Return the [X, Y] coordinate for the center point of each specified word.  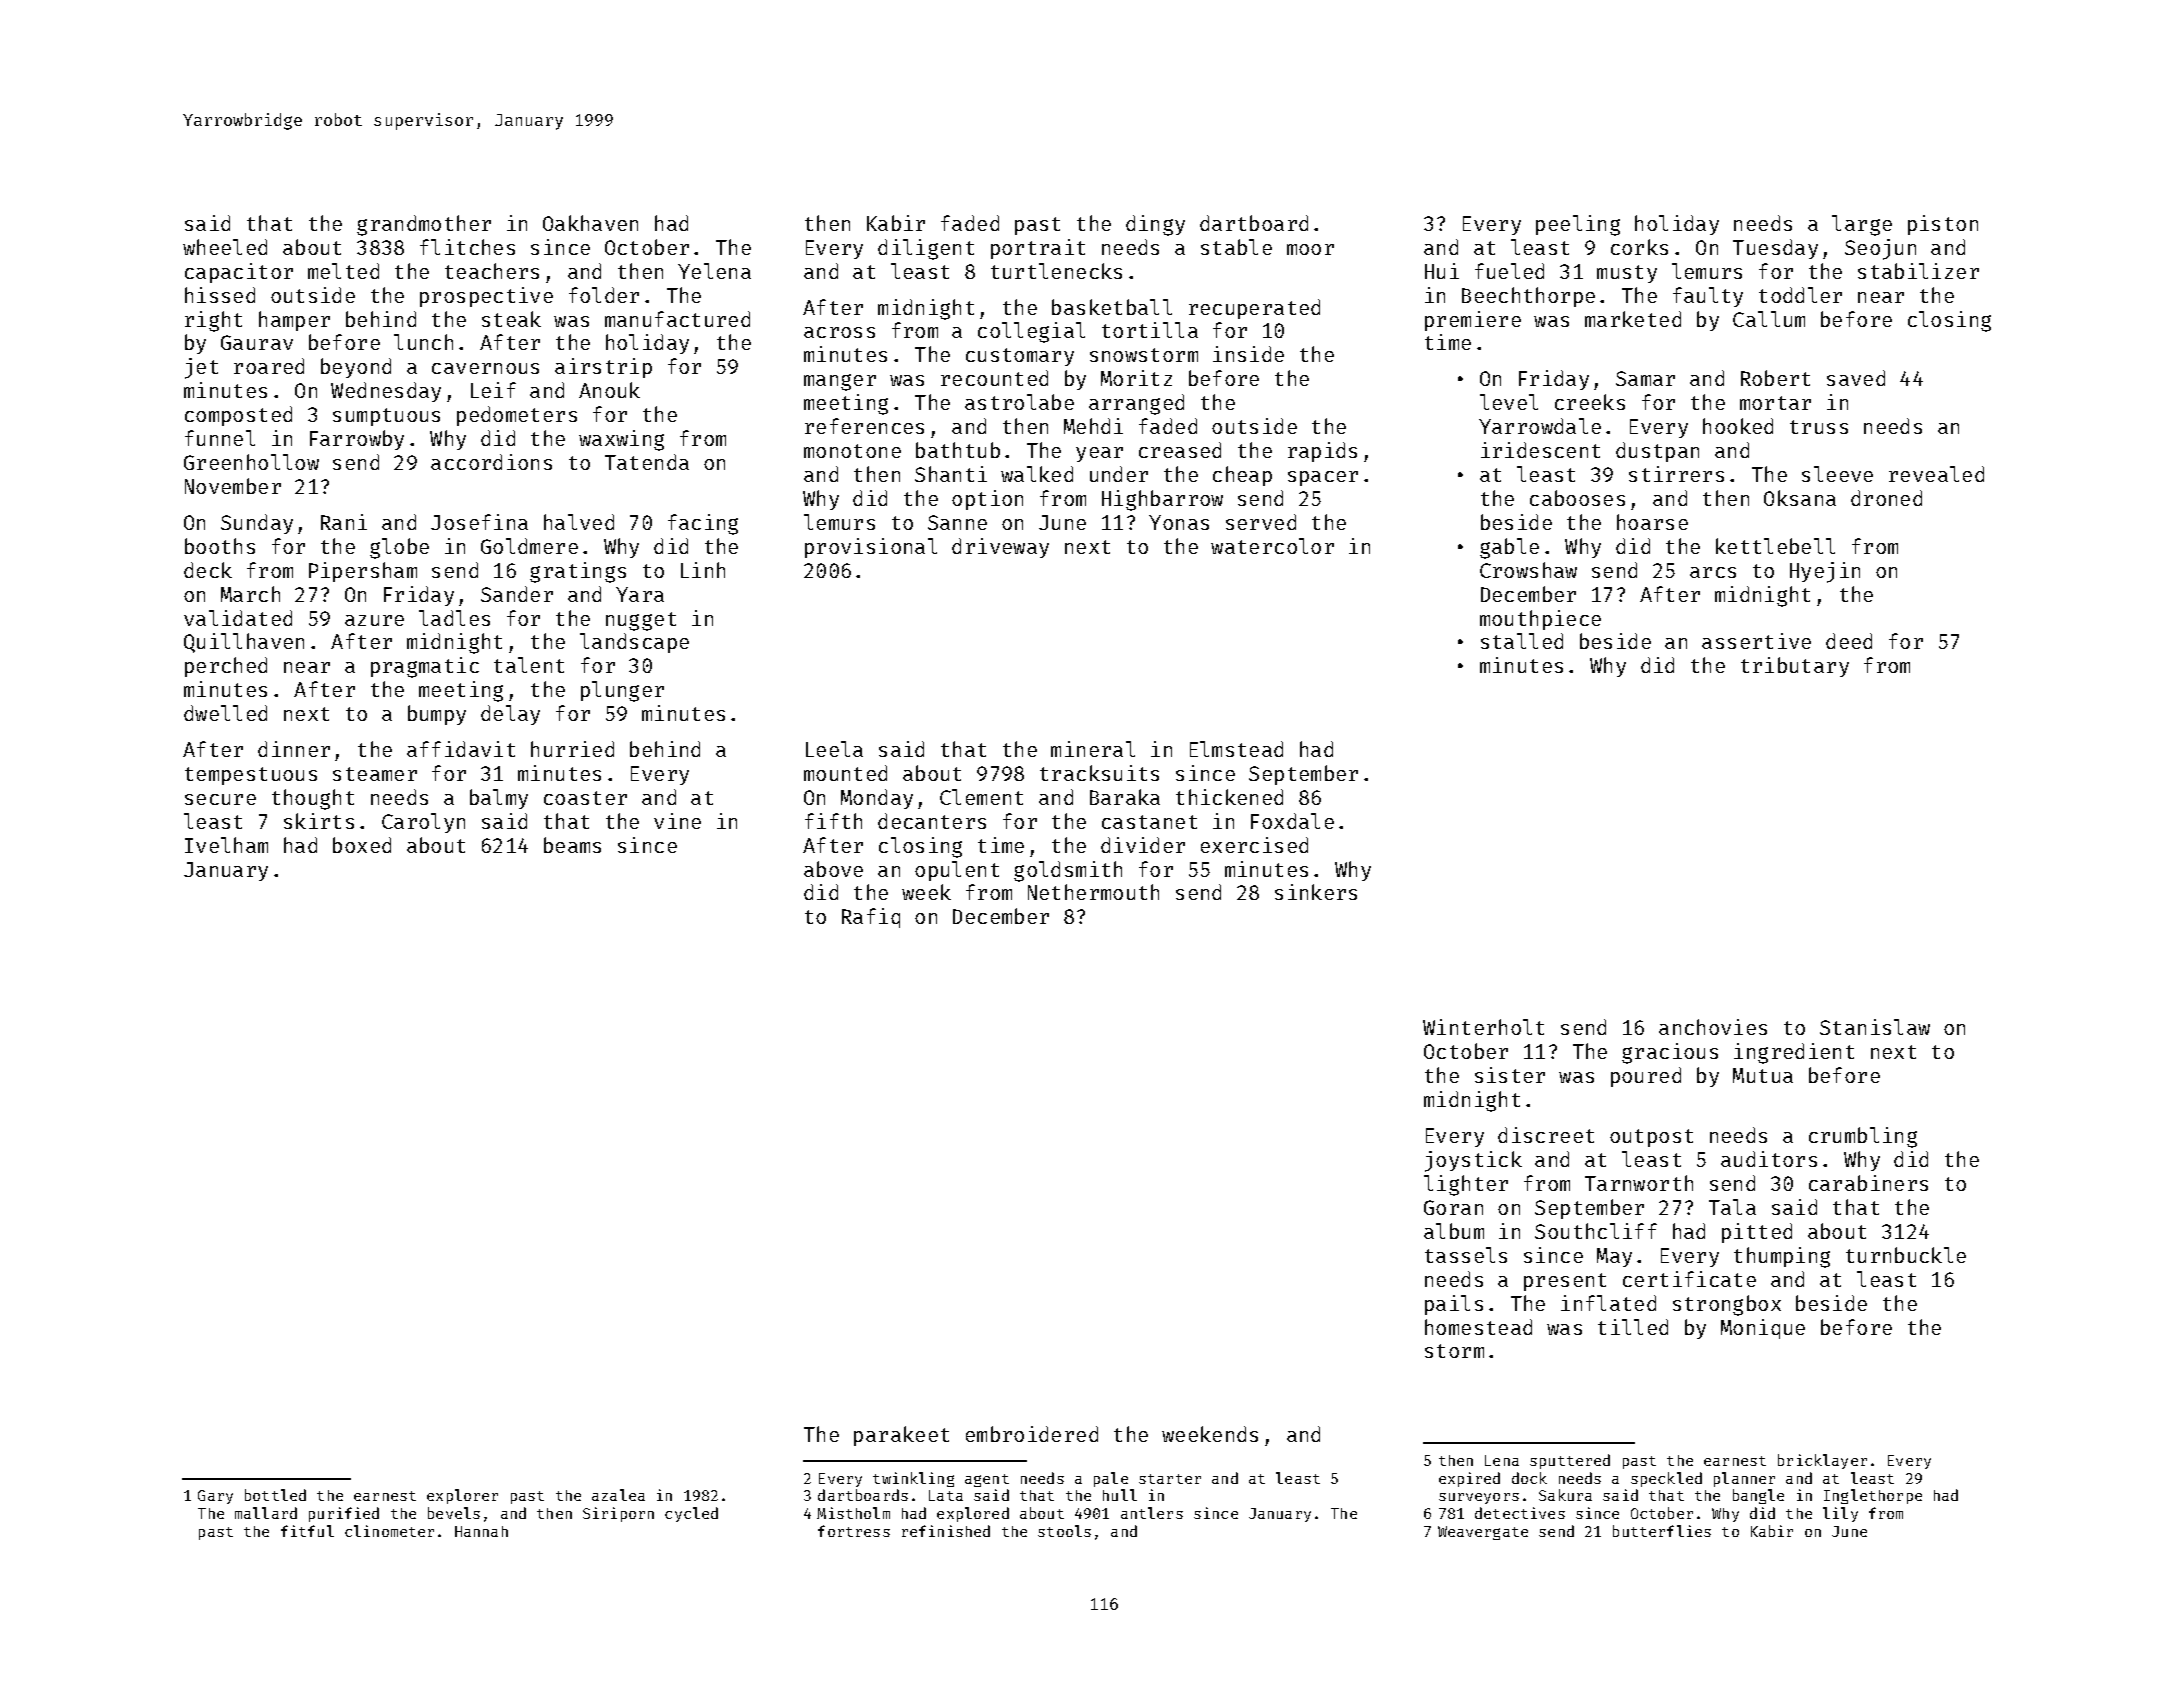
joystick [1473, 1161]
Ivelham [226, 845]
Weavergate [1483, 1533]
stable [1236, 247]
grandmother [424, 225]
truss [1819, 427]
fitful [307, 1531]
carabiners [1868, 1183]
